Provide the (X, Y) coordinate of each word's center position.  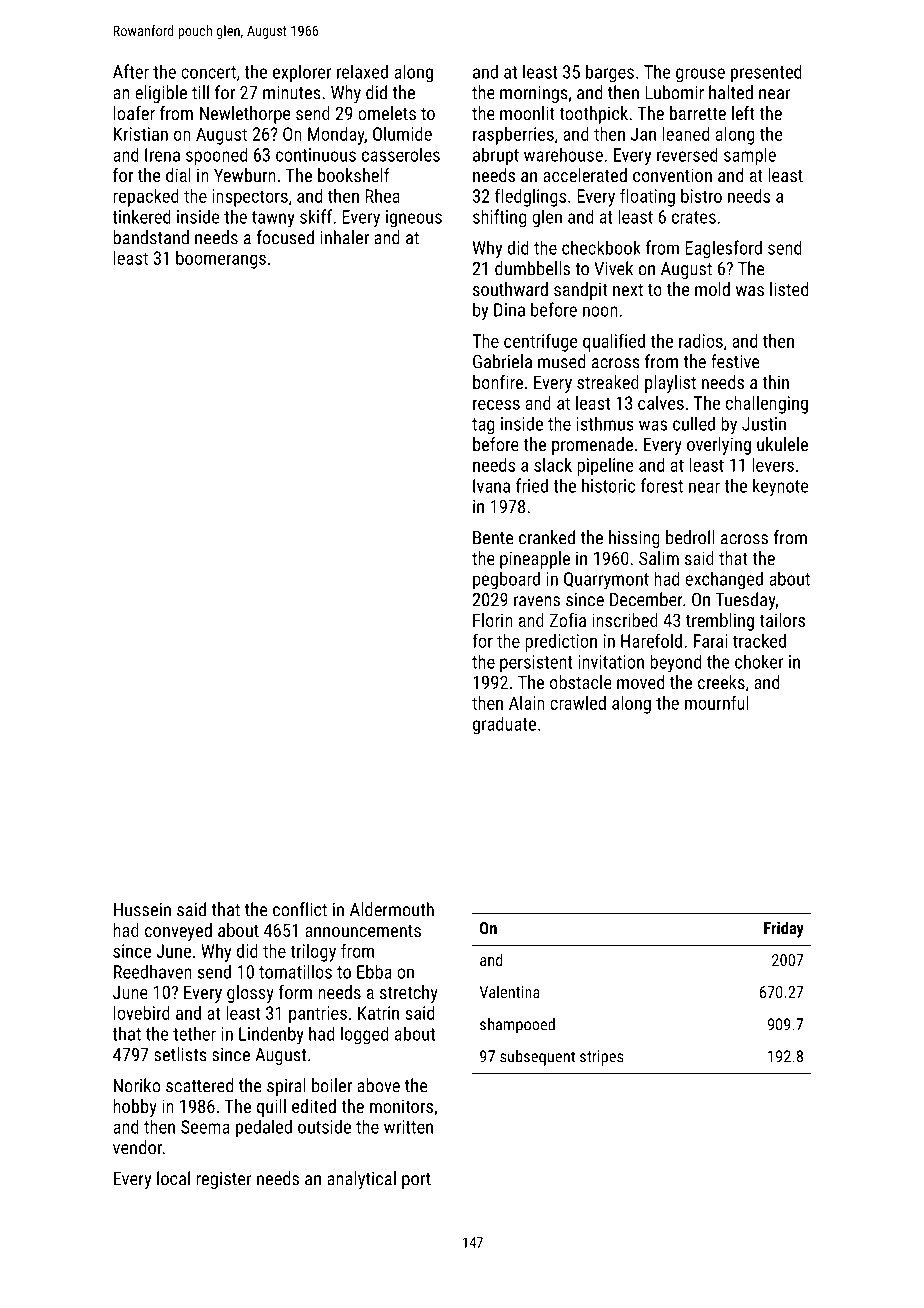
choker (759, 661)
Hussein (142, 910)
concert (208, 72)
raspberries (513, 136)
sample (750, 156)
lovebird (142, 1013)
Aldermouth (392, 909)
